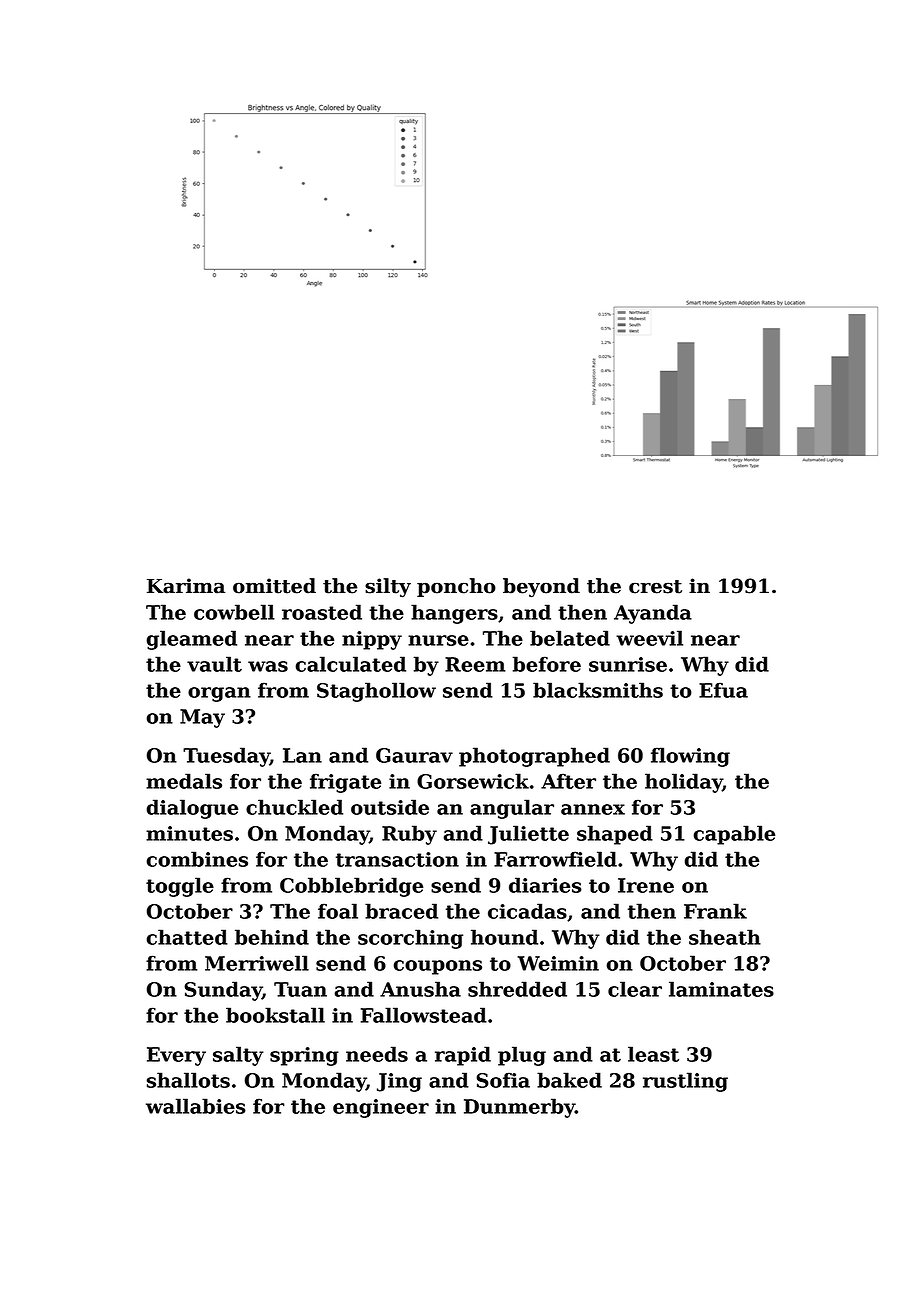 Image resolution: width=924 pixels, height=1311 pixels. What do you see at coordinates (196, 1106) in the document?
I see `wallabies` at bounding box center [196, 1106].
